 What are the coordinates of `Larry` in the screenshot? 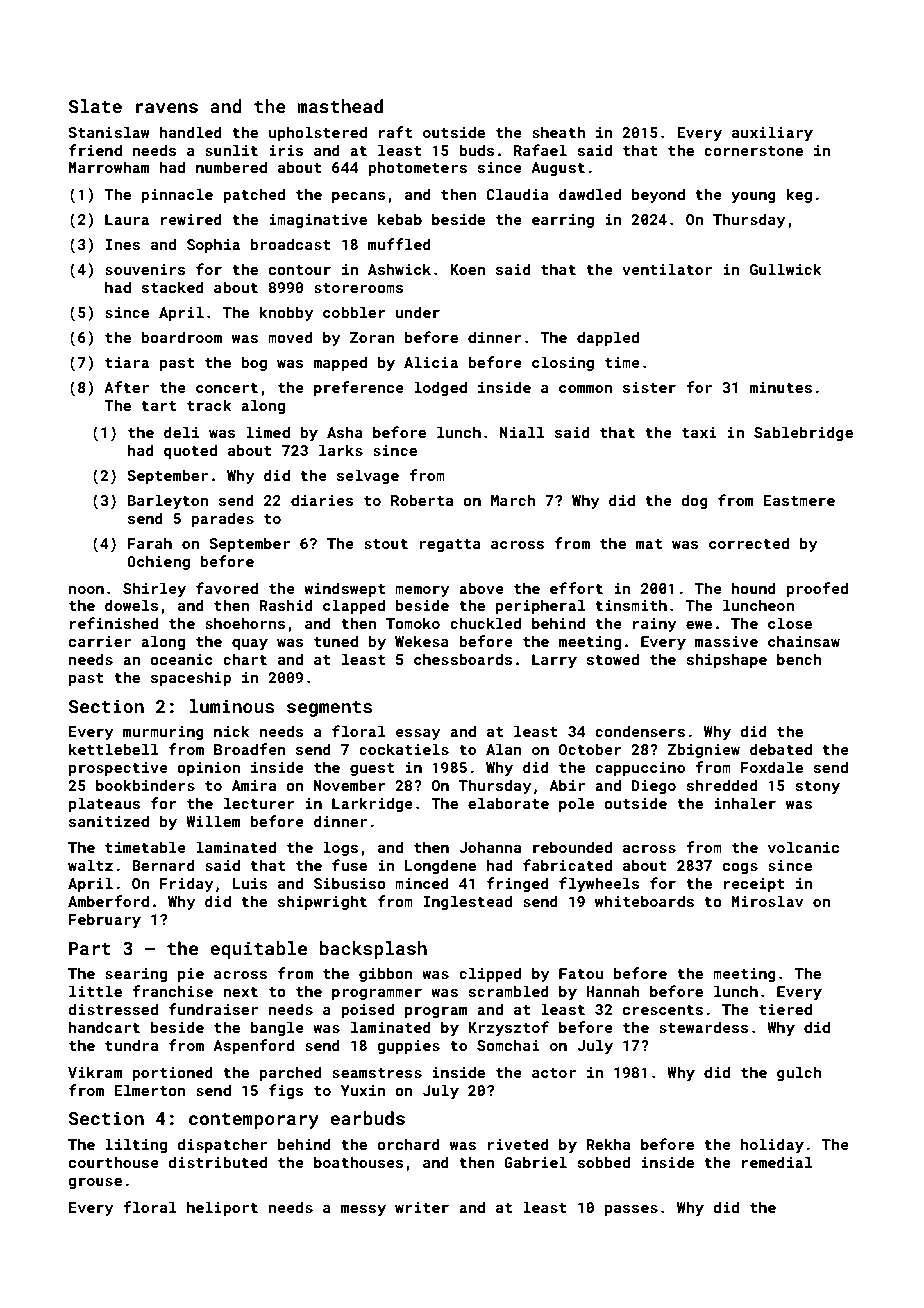 It's located at (554, 661).
